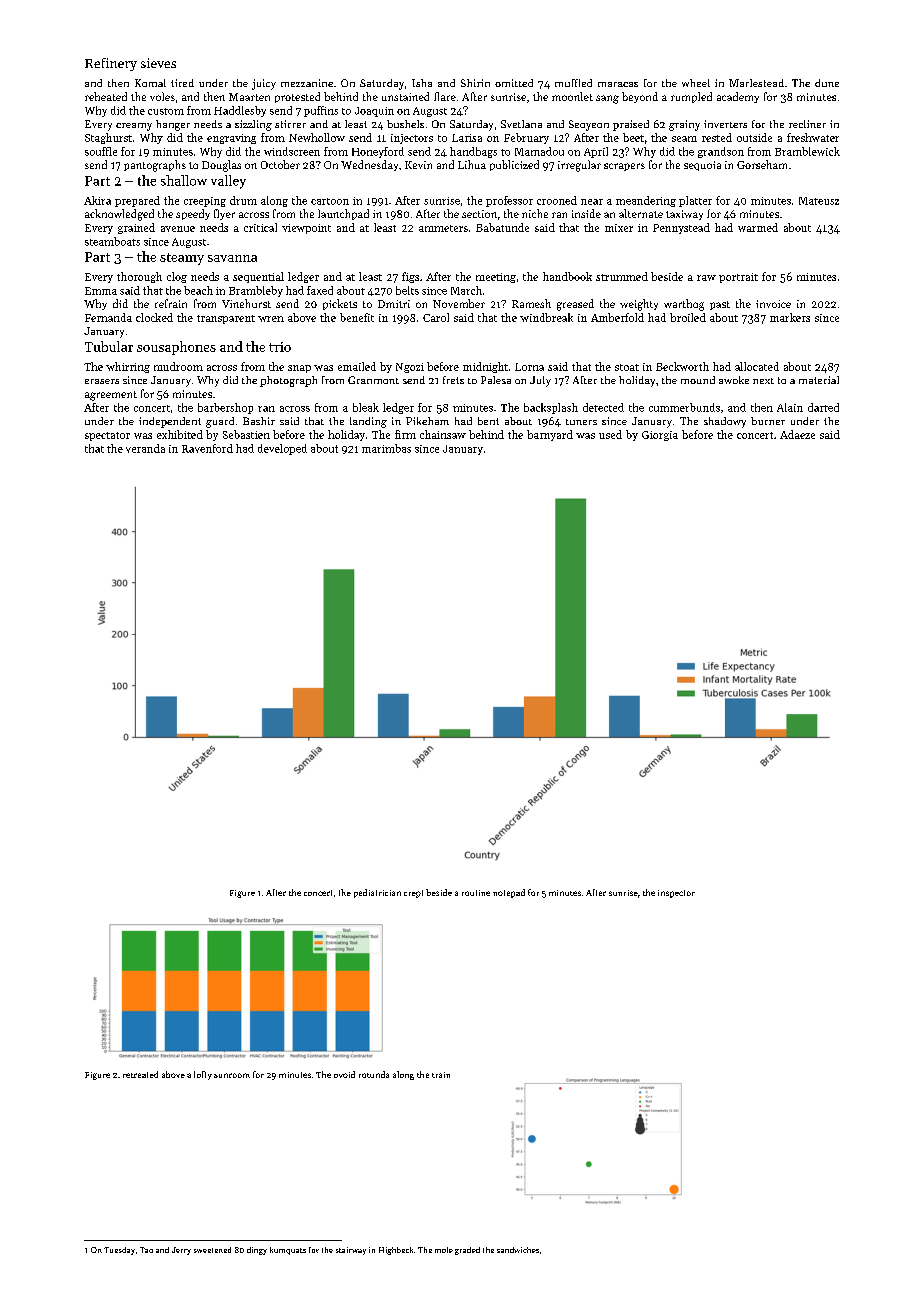 Image resolution: width=924 pixels, height=1308 pixels. I want to click on sunroom, so click(232, 1075).
